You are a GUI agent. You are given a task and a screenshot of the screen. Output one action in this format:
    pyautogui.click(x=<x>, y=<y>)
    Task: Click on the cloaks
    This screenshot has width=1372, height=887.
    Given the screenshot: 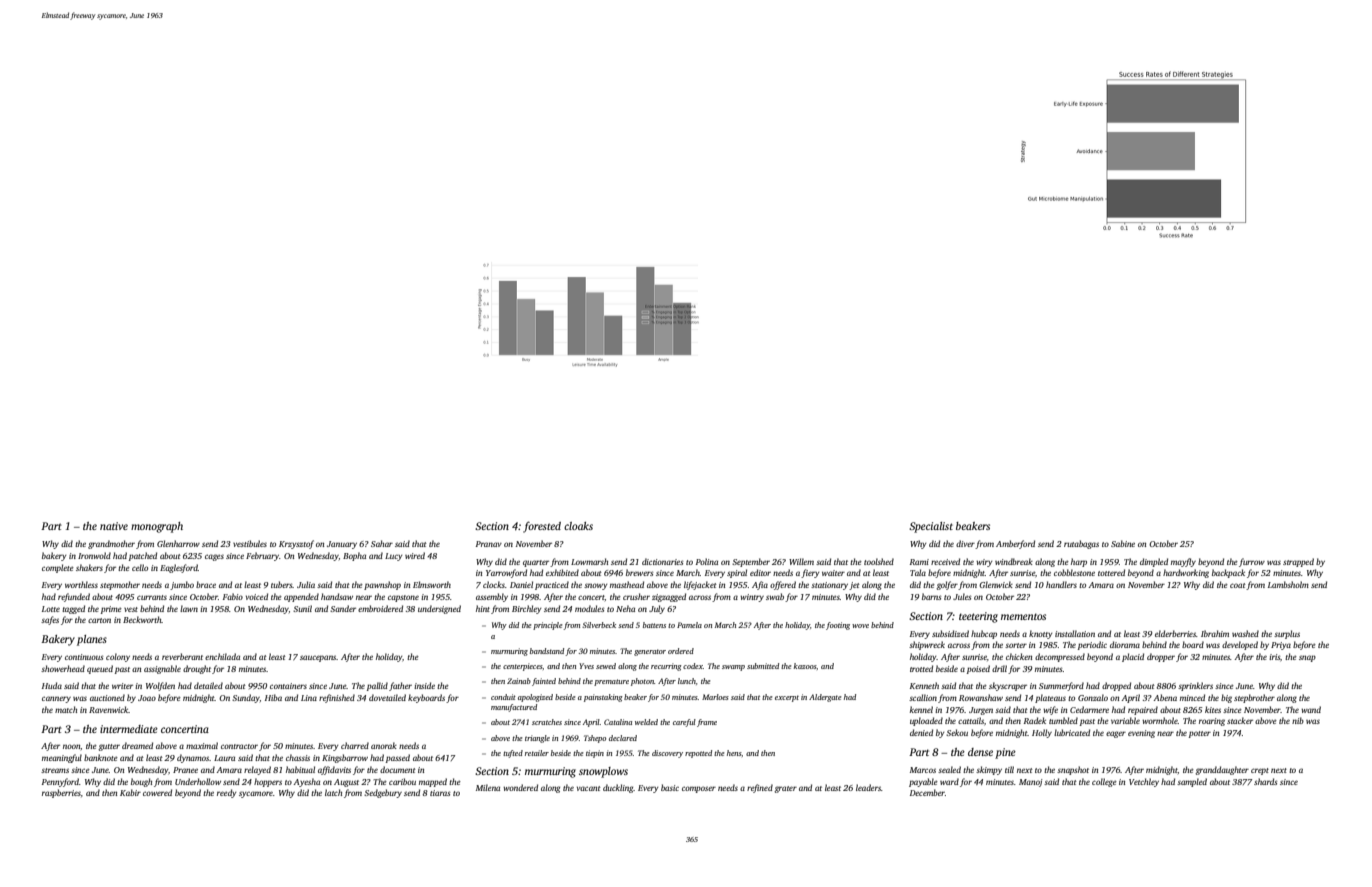 What is the action you would take?
    pyautogui.click(x=578, y=526)
